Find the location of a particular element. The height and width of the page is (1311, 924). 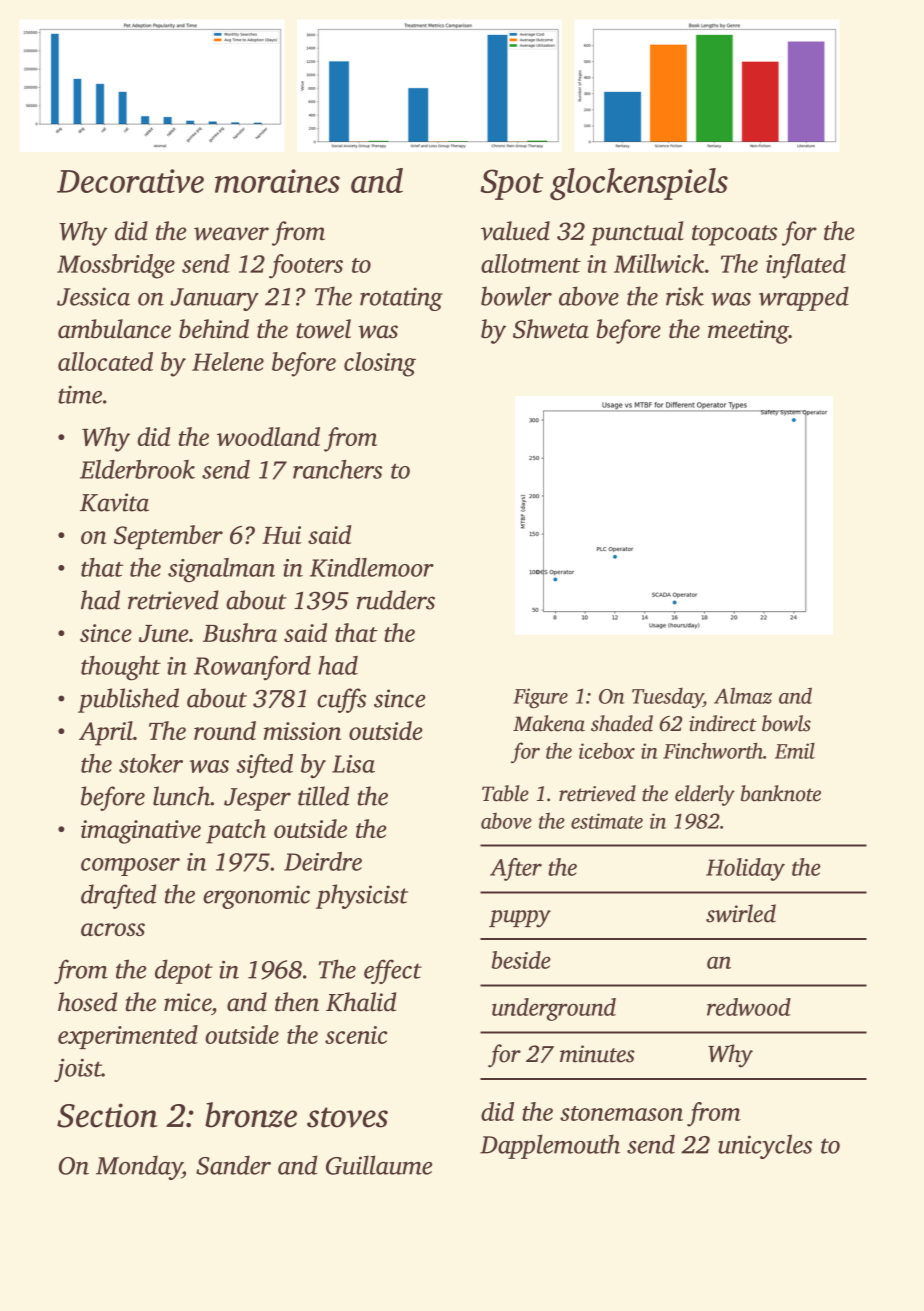

closing is located at coordinates (380, 364).
